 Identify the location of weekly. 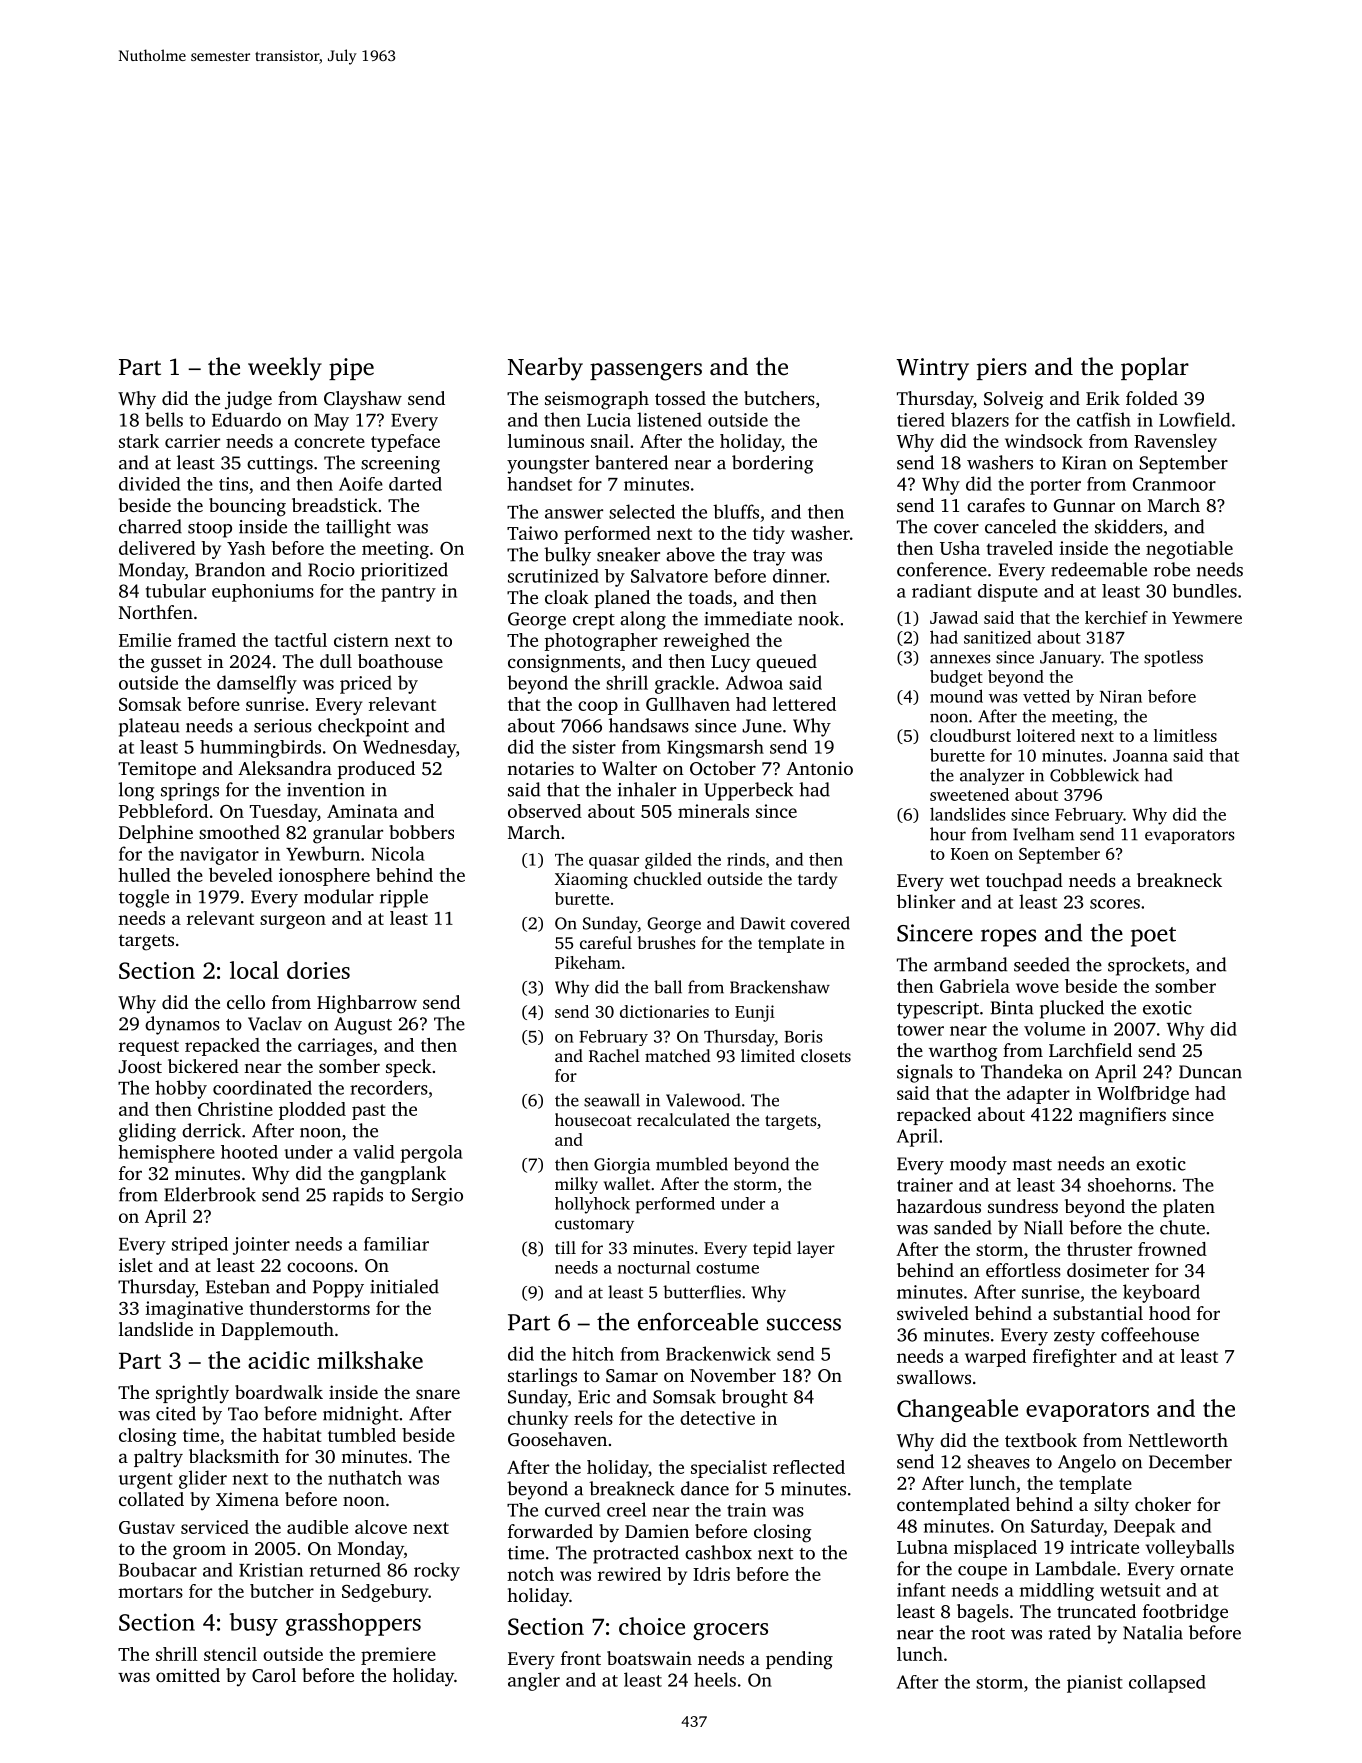
(285, 369).
